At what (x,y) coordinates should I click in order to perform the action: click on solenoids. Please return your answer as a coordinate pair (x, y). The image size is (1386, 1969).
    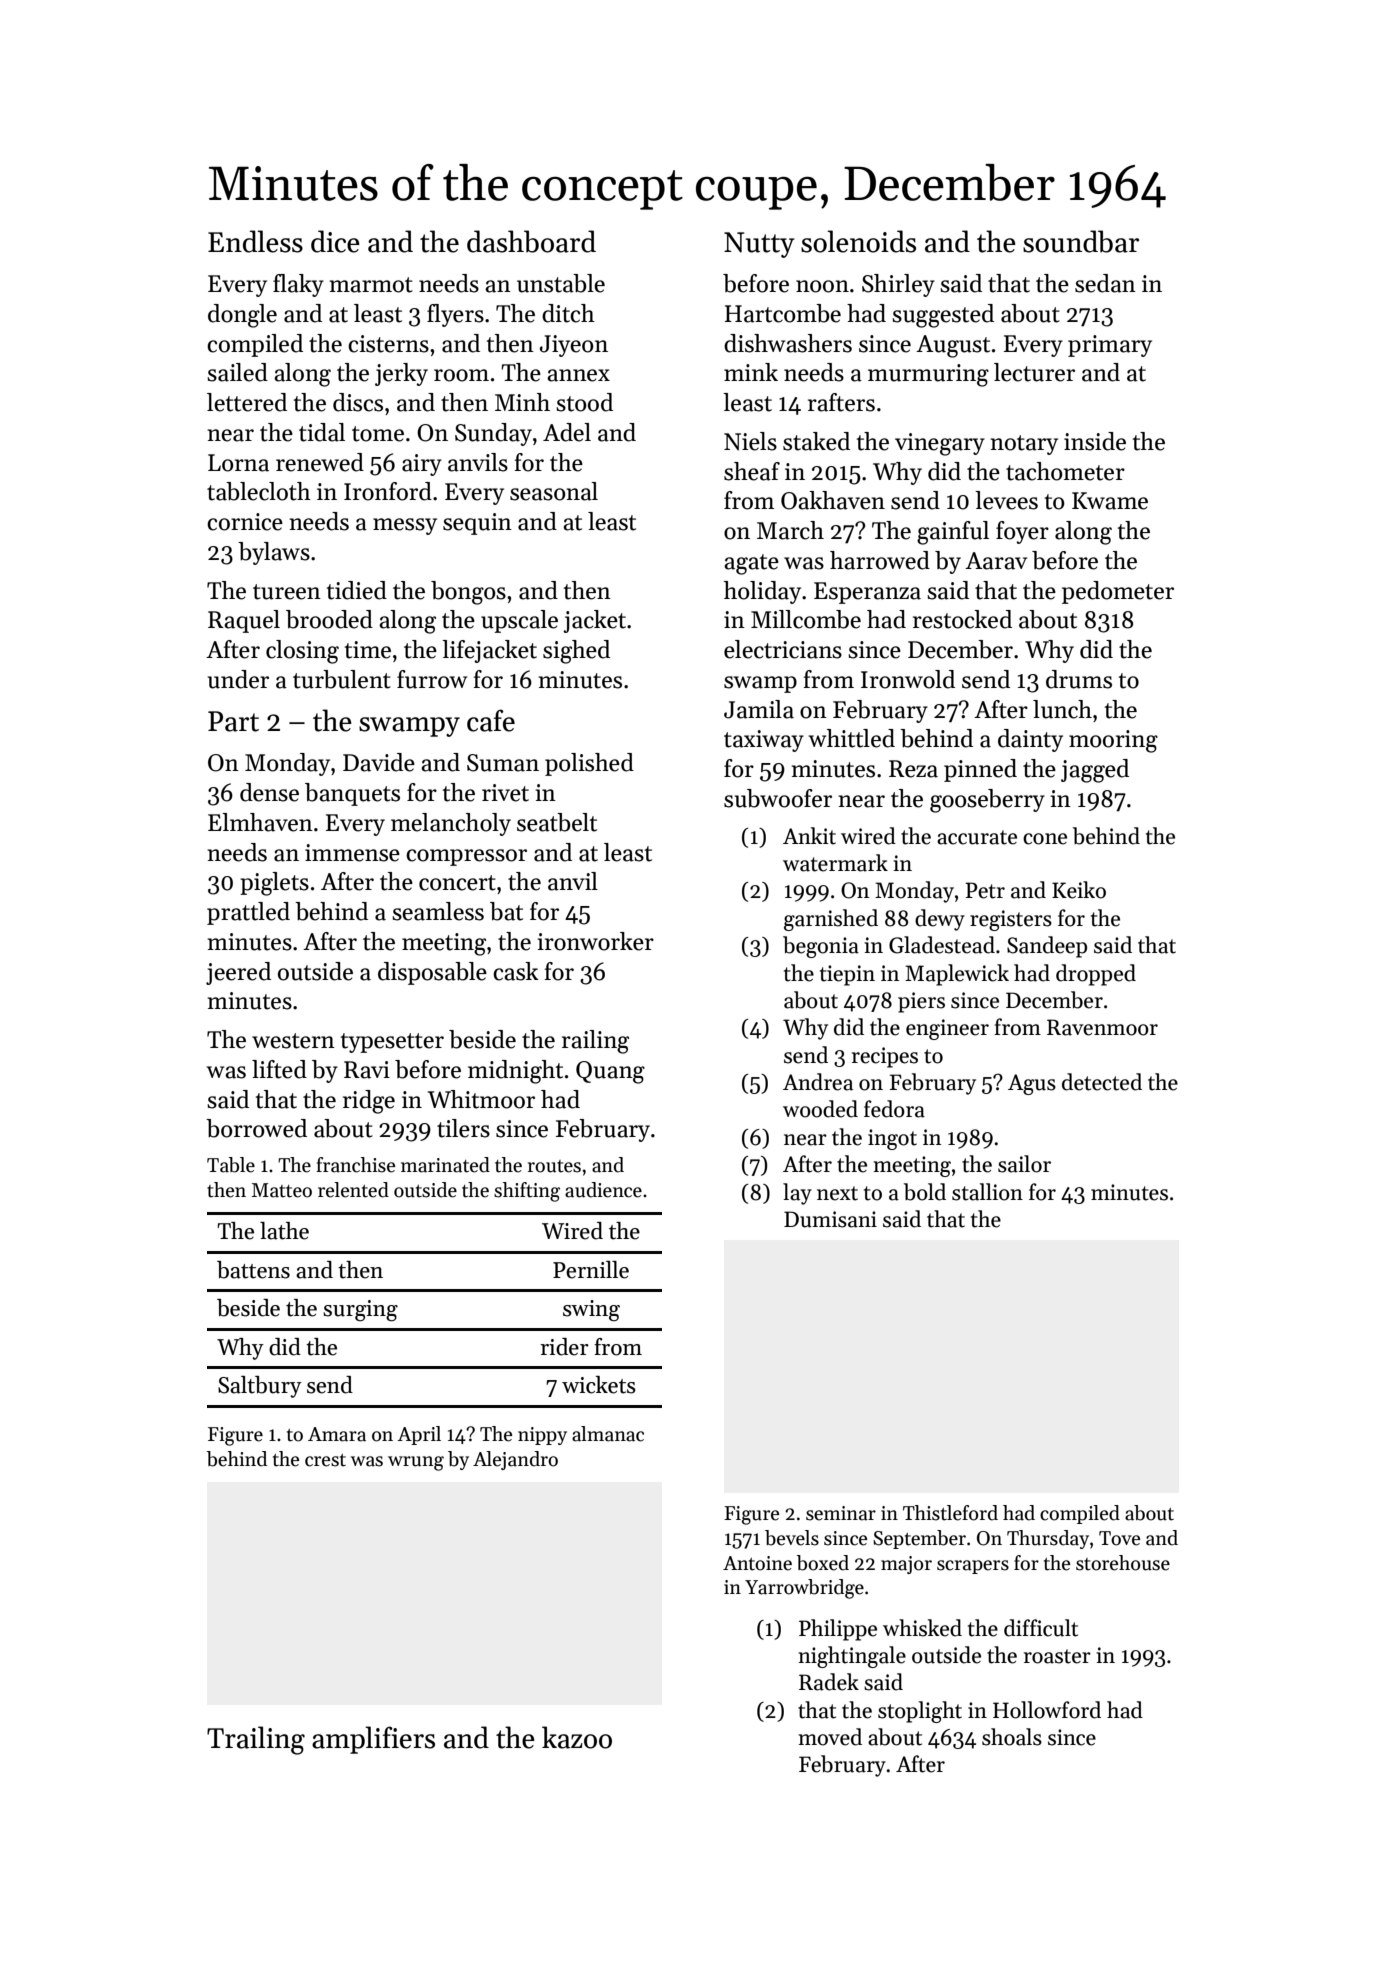
    Looking at the image, I should click on (858, 241).
